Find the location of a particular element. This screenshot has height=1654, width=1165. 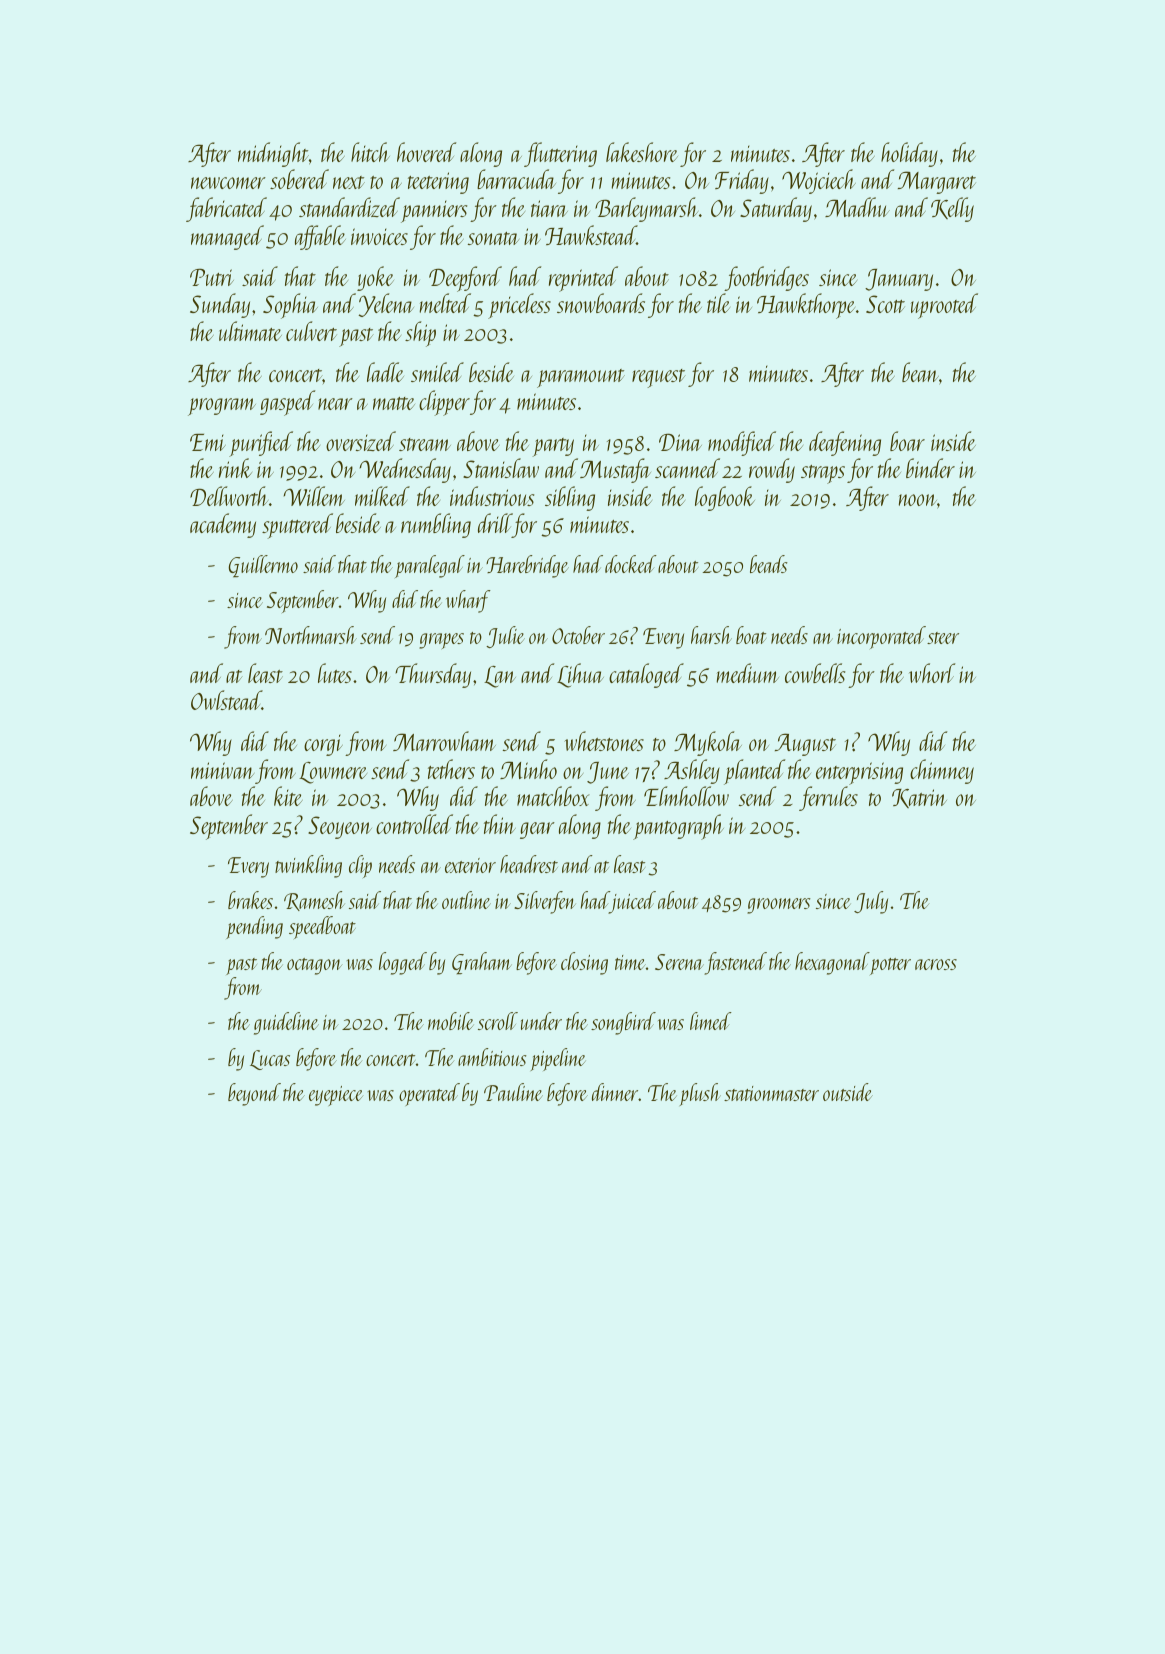

affable is located at coordinates (320, 237).
